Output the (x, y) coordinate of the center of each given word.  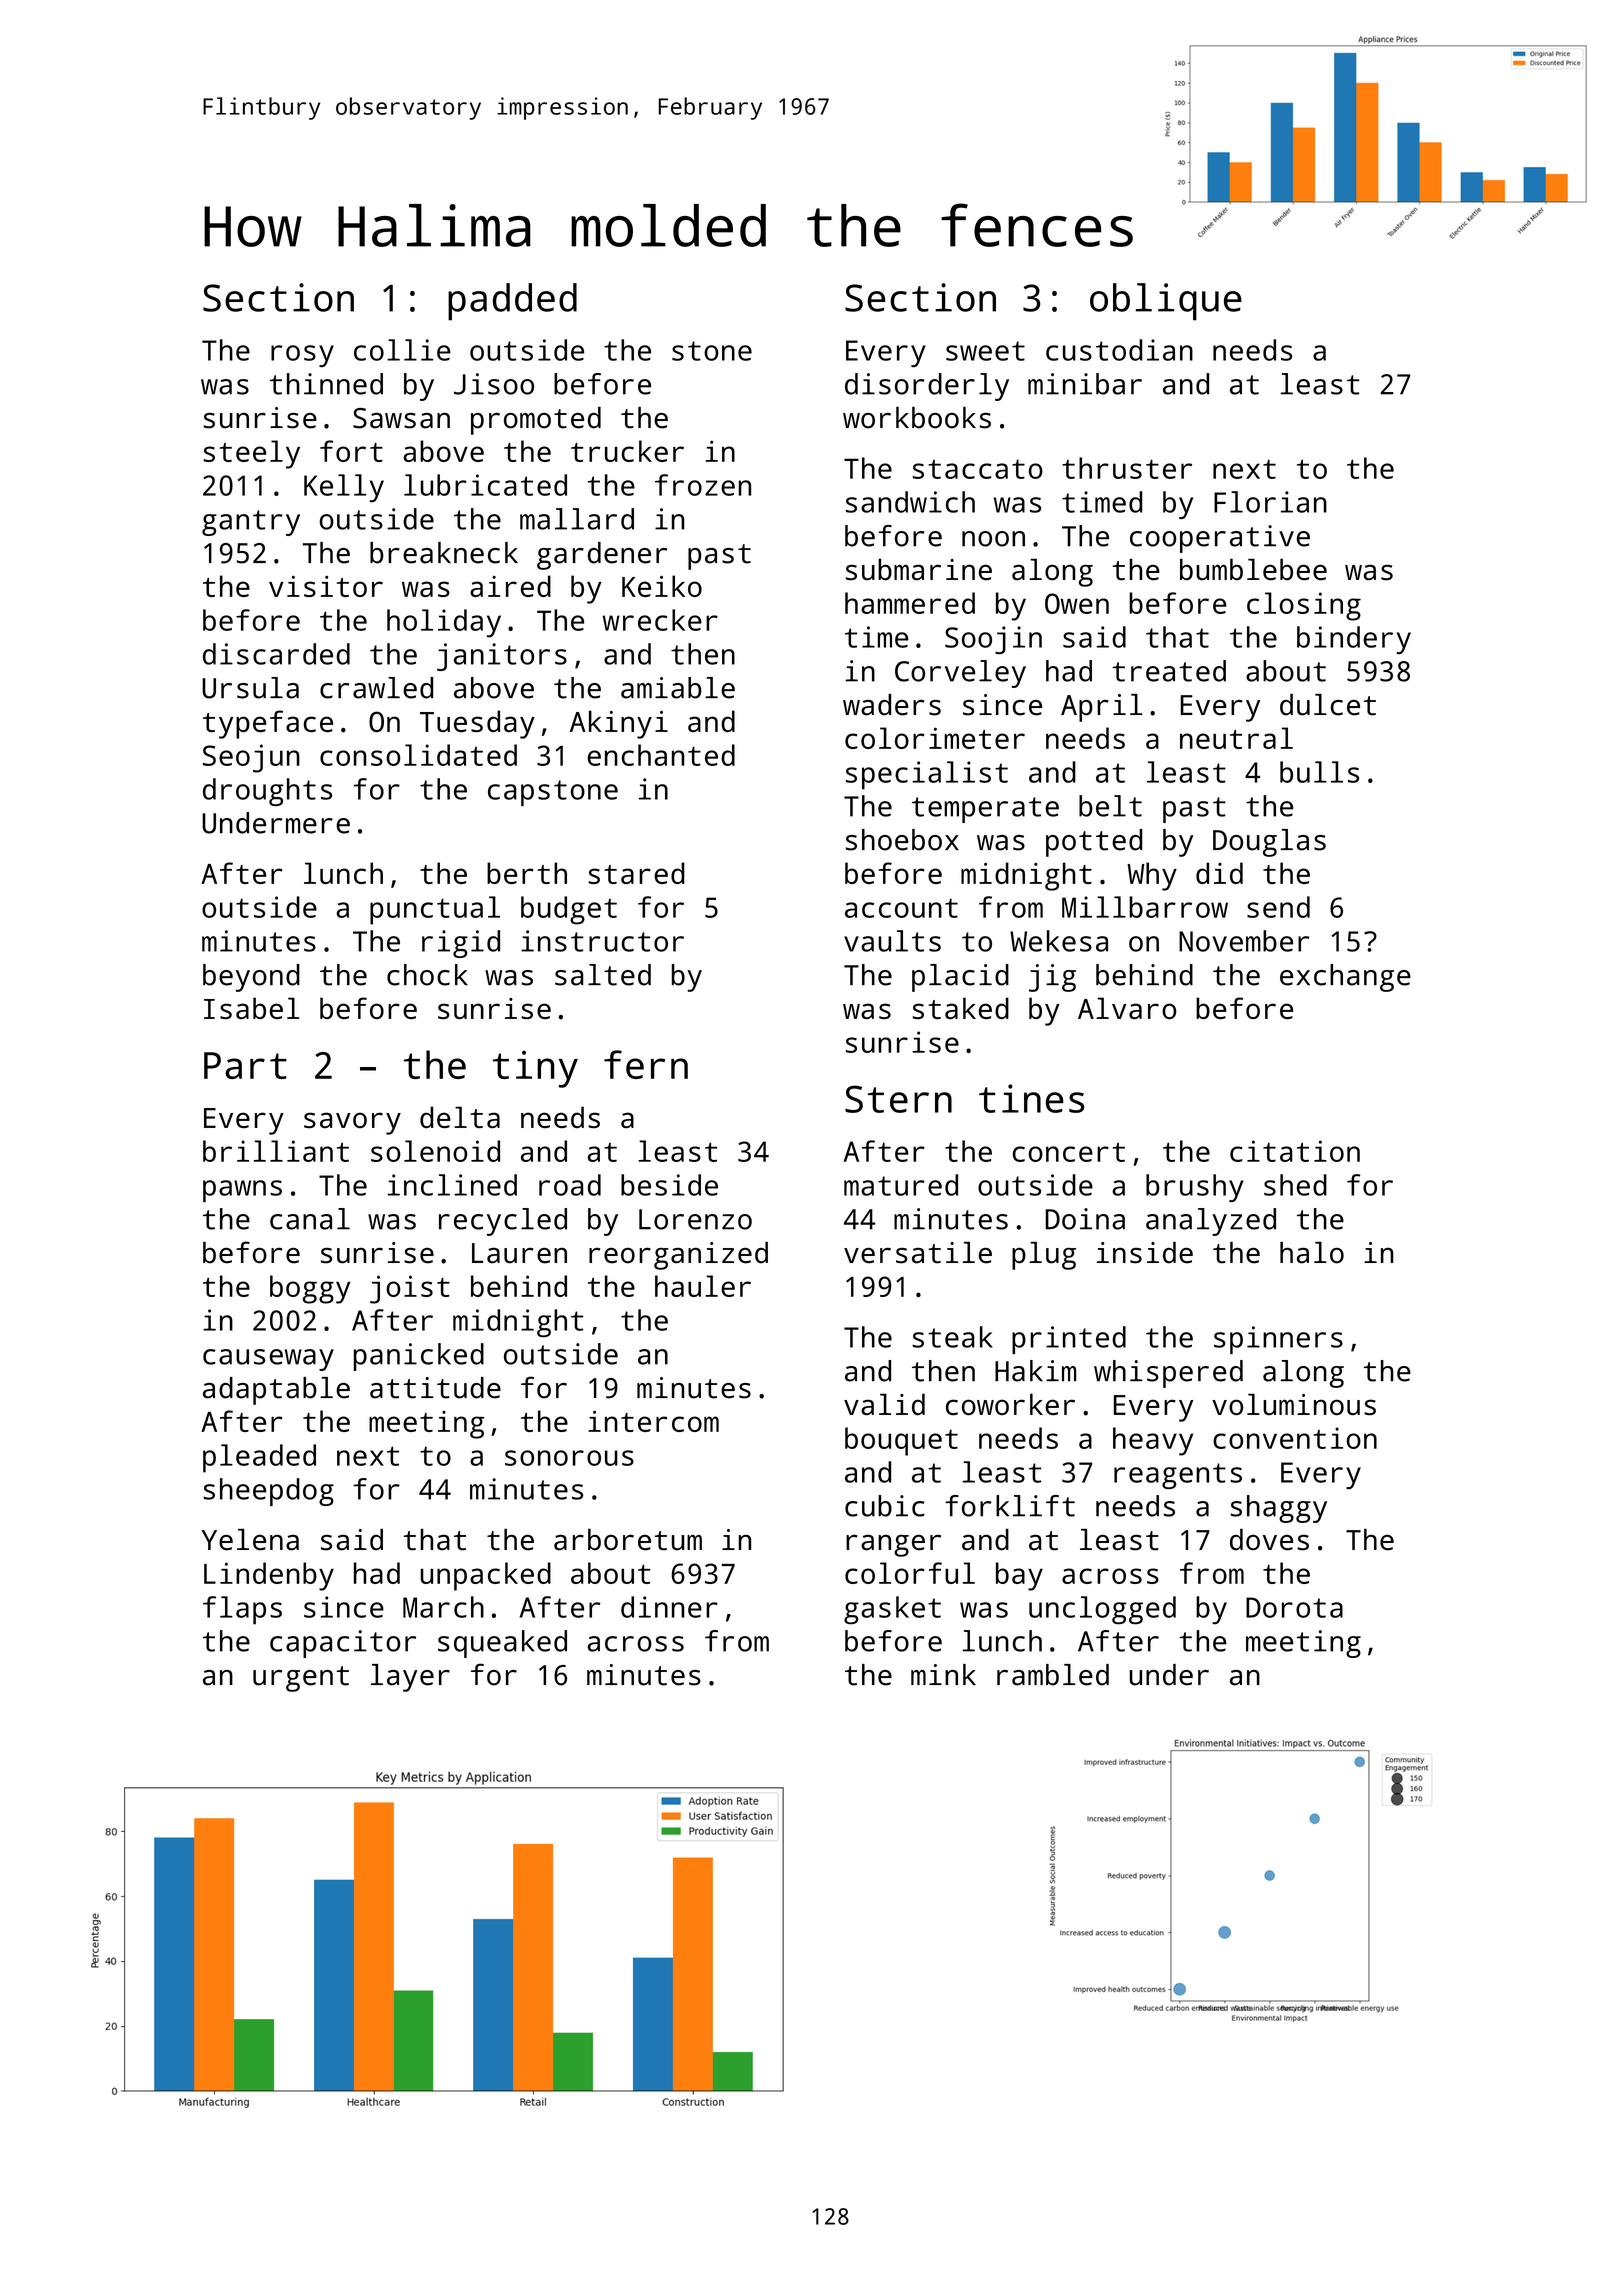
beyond (251, 978)
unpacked (485, 1576)
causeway (268, 1360)
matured (901, 1185)
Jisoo (494, 384)
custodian (1119, 350)
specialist (927, 775)
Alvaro (1127, 1008)
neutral (1236, 738)
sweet (985, 351)
